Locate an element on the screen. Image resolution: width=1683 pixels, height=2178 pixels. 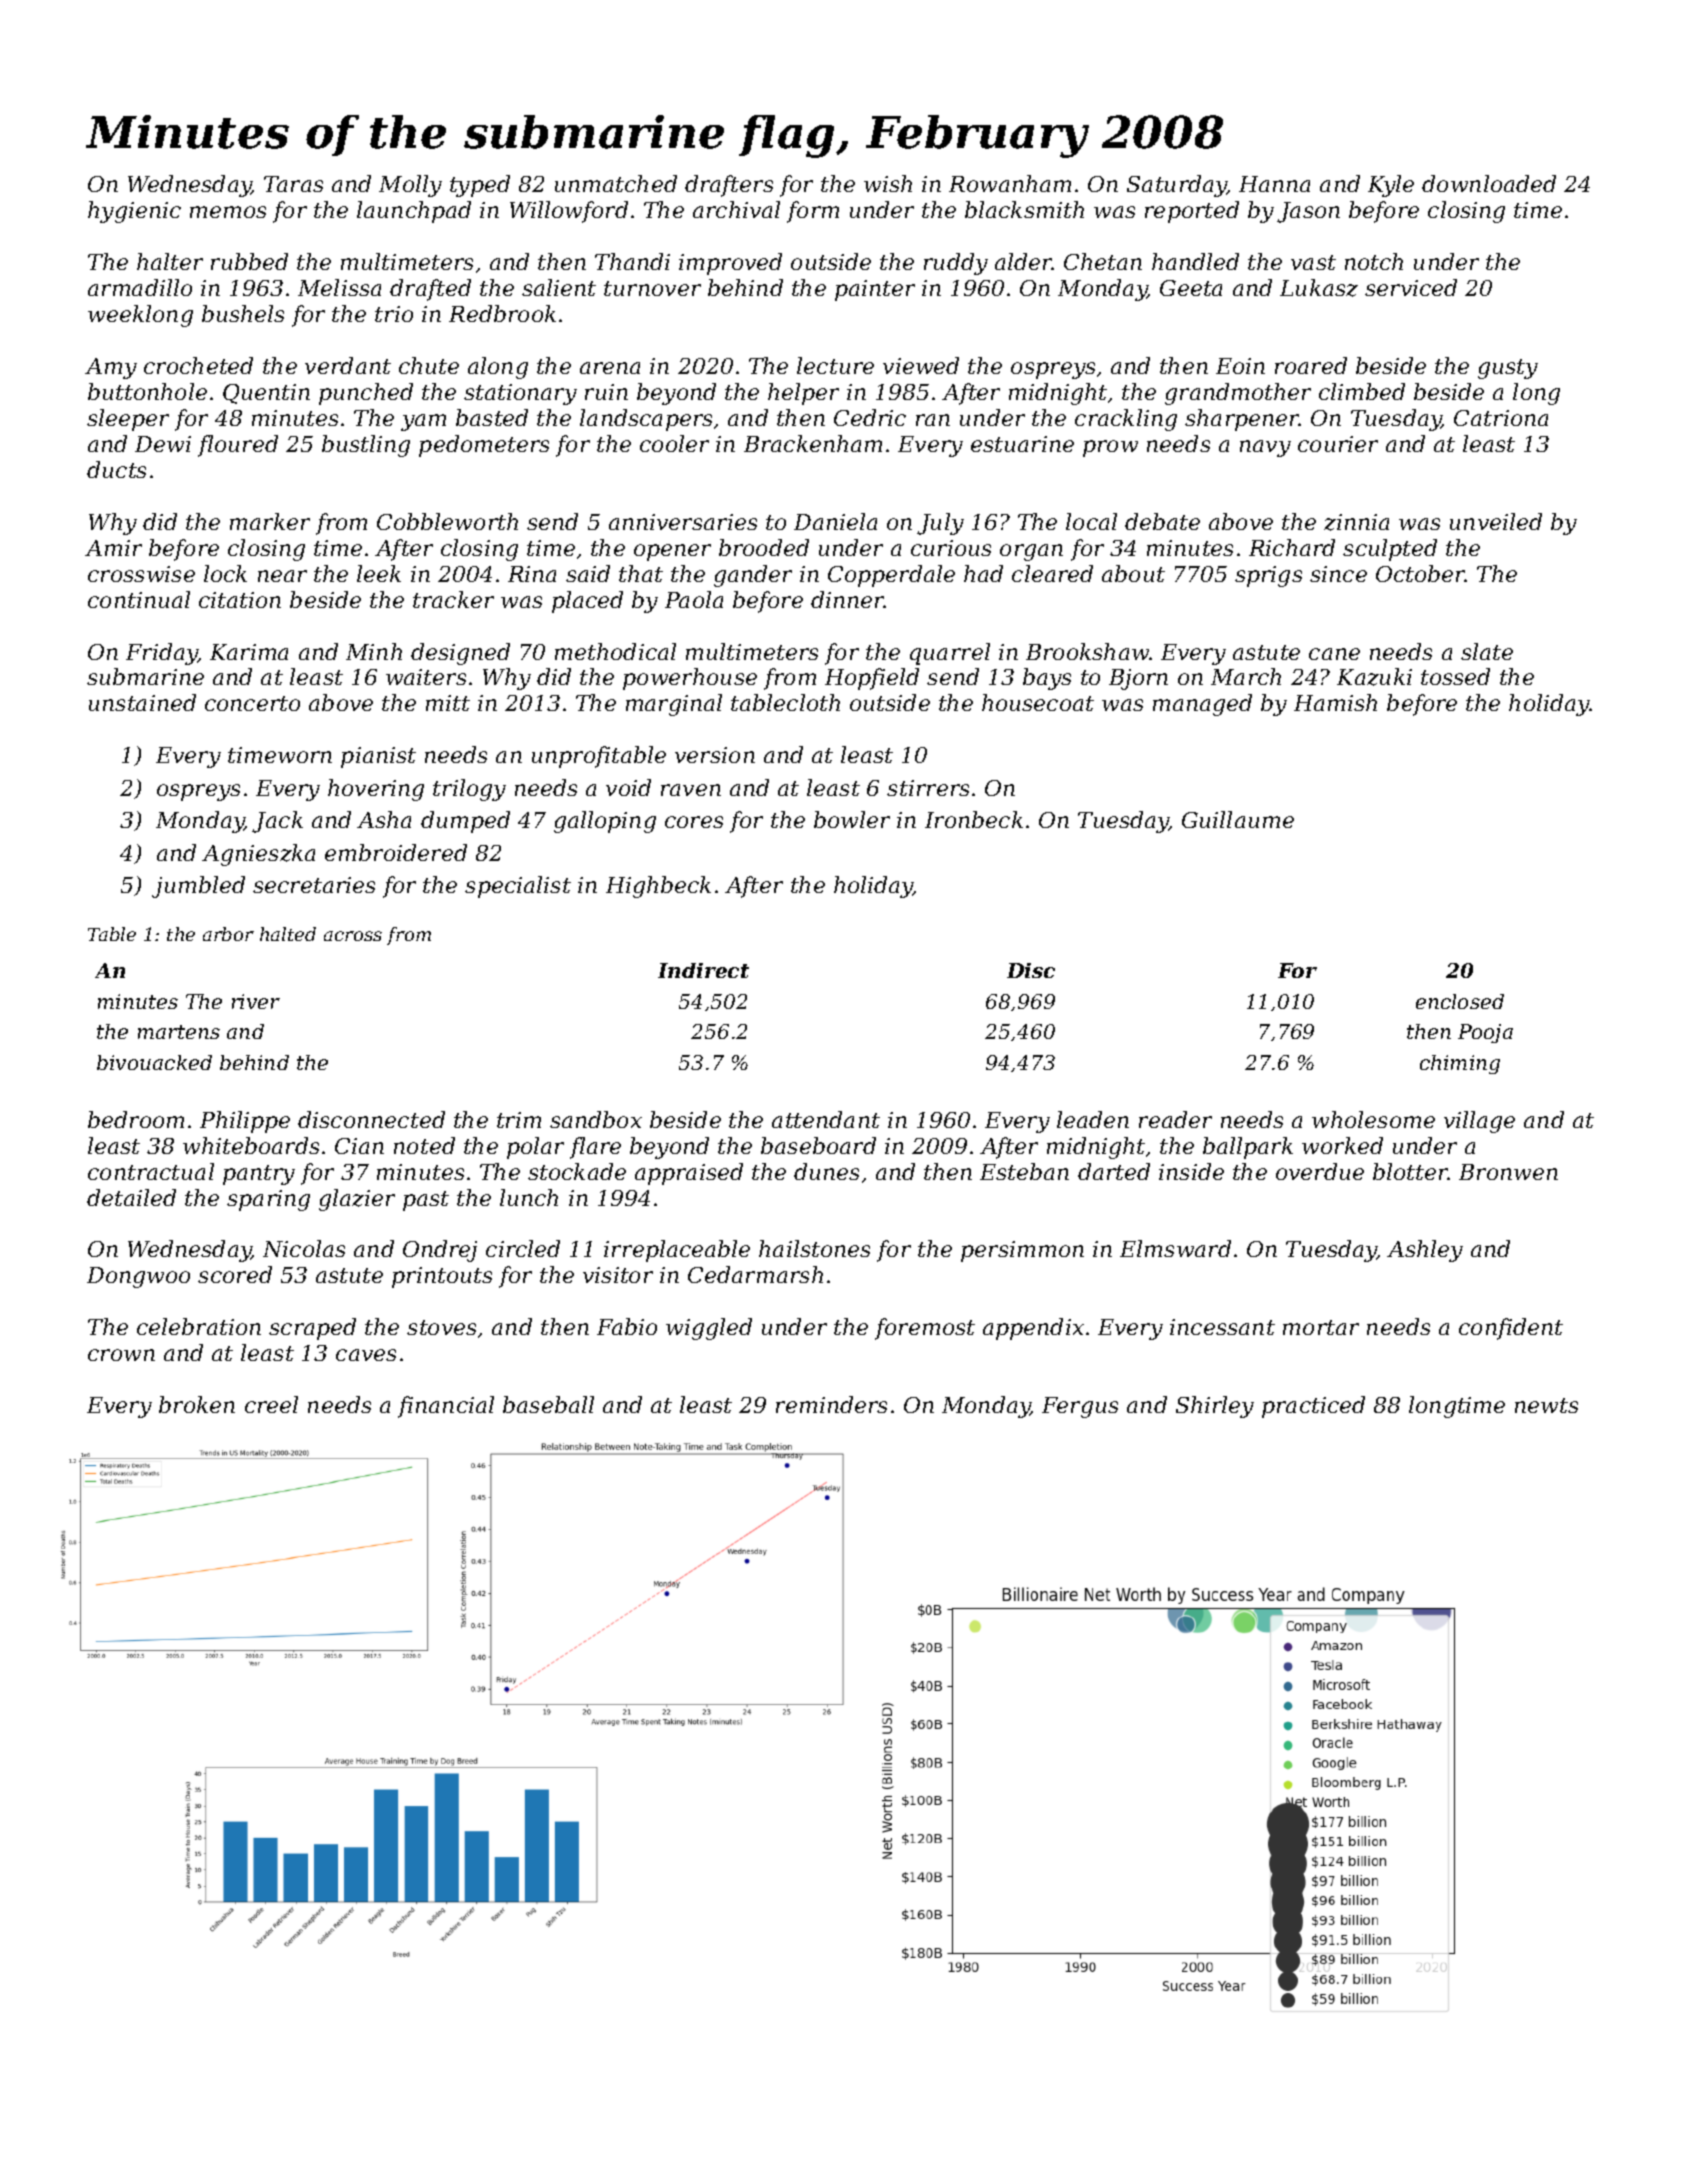
Ironbeck is located at coordinates (974, 819).
